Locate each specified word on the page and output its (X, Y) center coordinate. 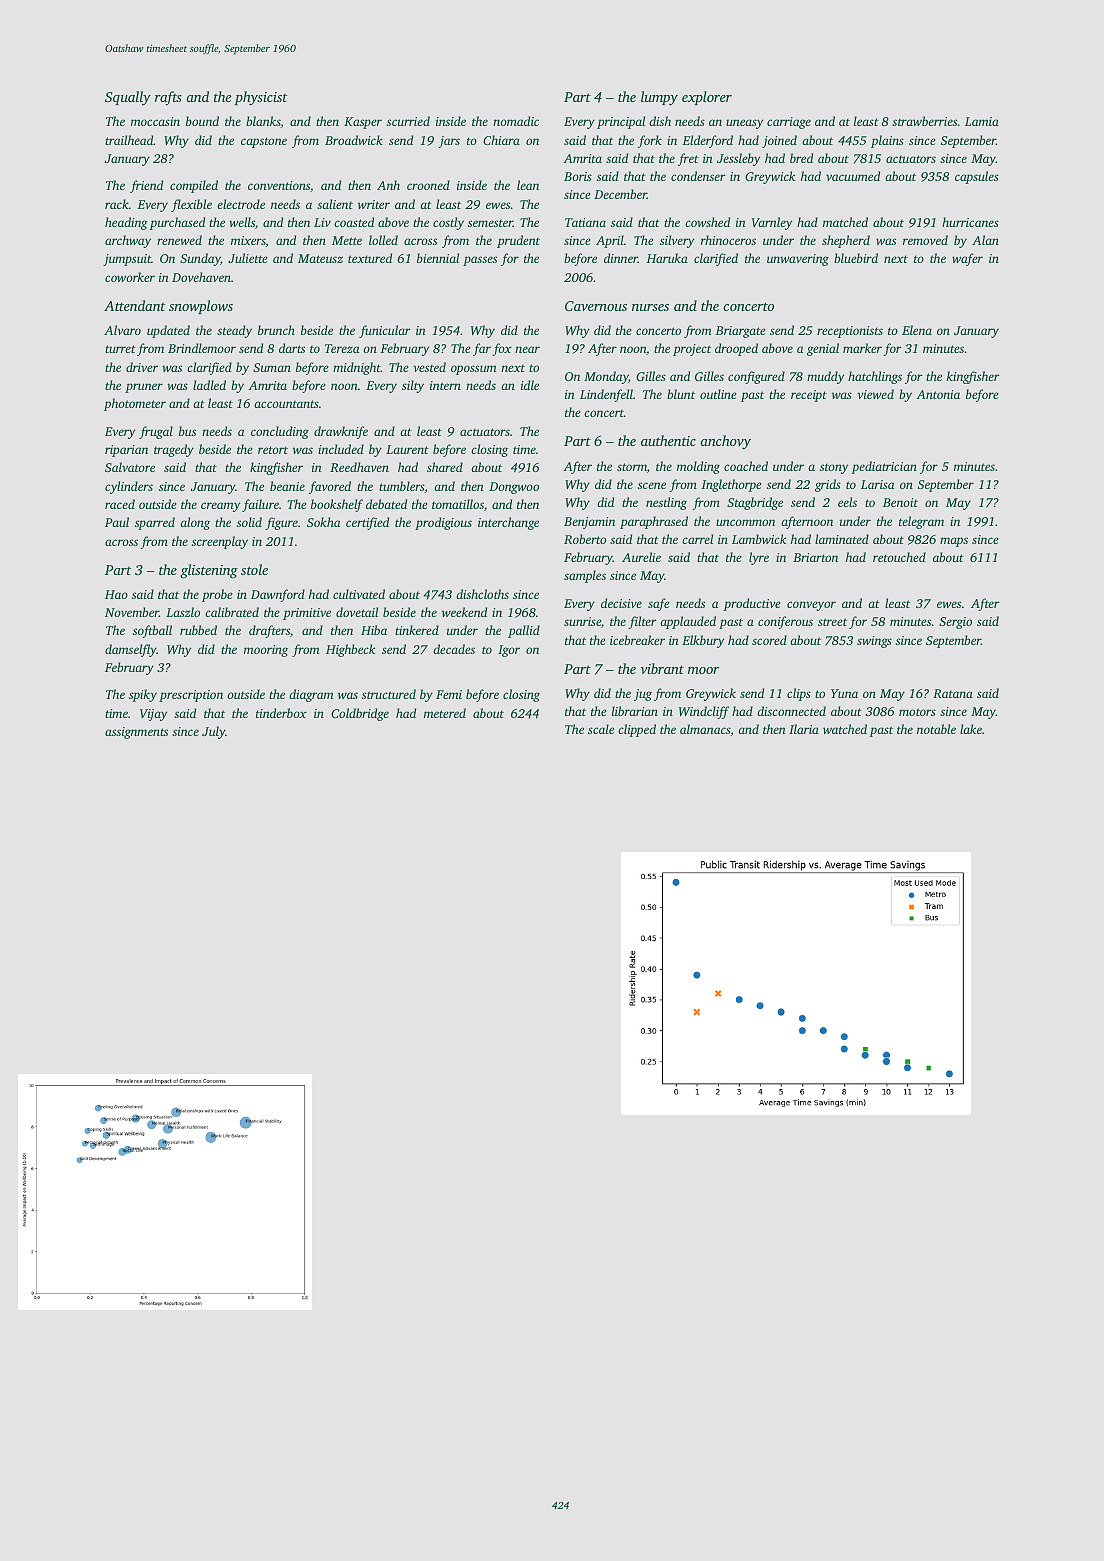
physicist (260, 98)
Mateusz (320, 258)
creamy (220, 507)
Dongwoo (514, 488)
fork (650, 141)
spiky (143, 695)
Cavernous (596, 306)
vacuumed (853, 176)
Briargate (740, 332)
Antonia (938, 394)
